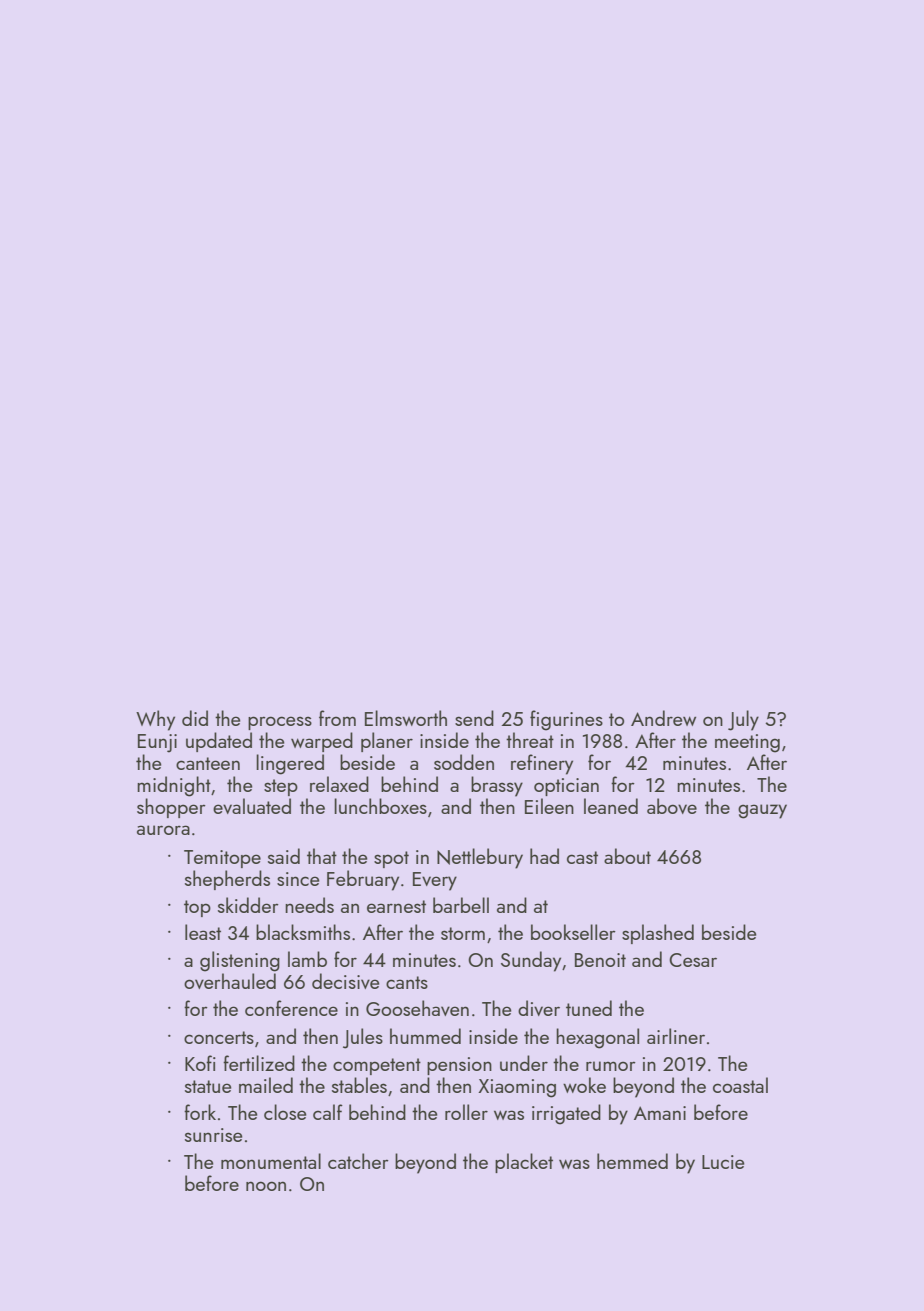  Describe the element at coordinates (208, 763) in the document. I see `canteen` at that location.
